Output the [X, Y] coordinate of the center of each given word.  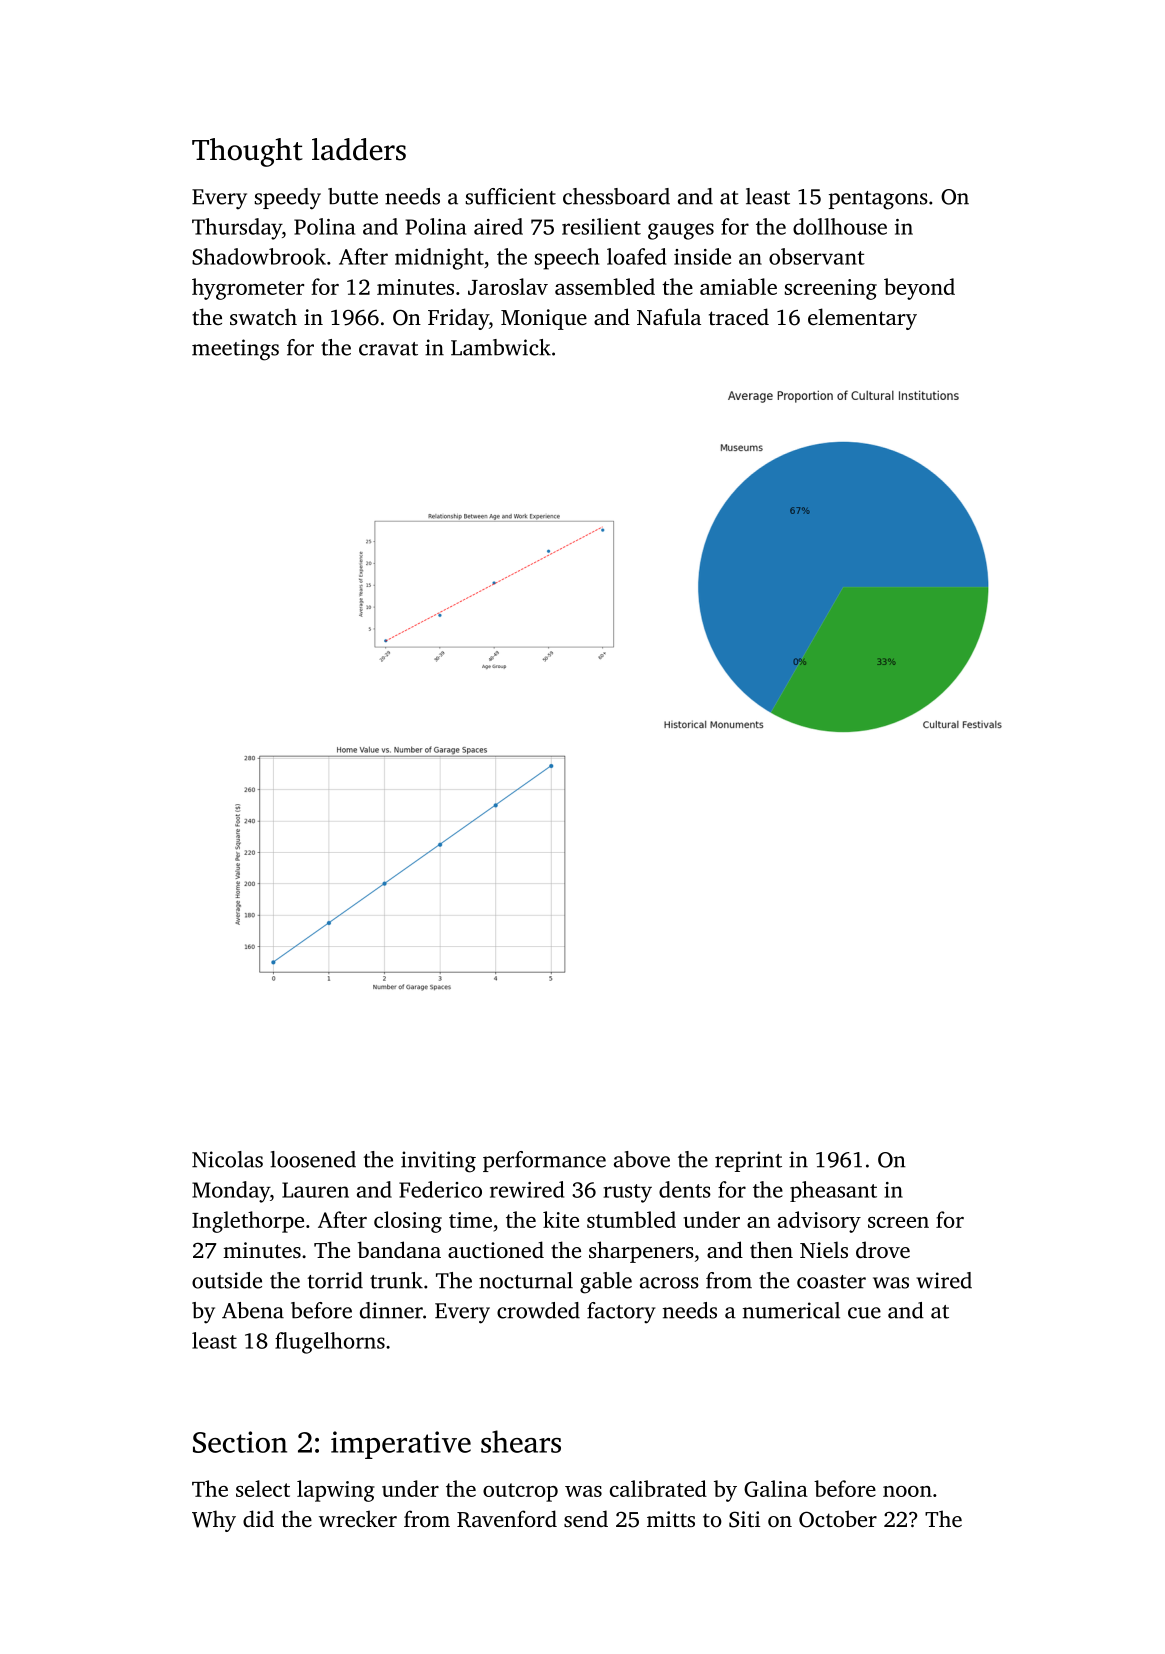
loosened [313, 1159]
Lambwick [501, 347]
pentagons [878, 200]
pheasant [833, 1191]
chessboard [616, 196]
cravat [388, 349]
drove [883, 1249]
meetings [235, 350]
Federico [440, 1189]
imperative [401, 1445]
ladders [359, 149]
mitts [671, 1519]
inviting [438, 1162]
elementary [862, 319]
